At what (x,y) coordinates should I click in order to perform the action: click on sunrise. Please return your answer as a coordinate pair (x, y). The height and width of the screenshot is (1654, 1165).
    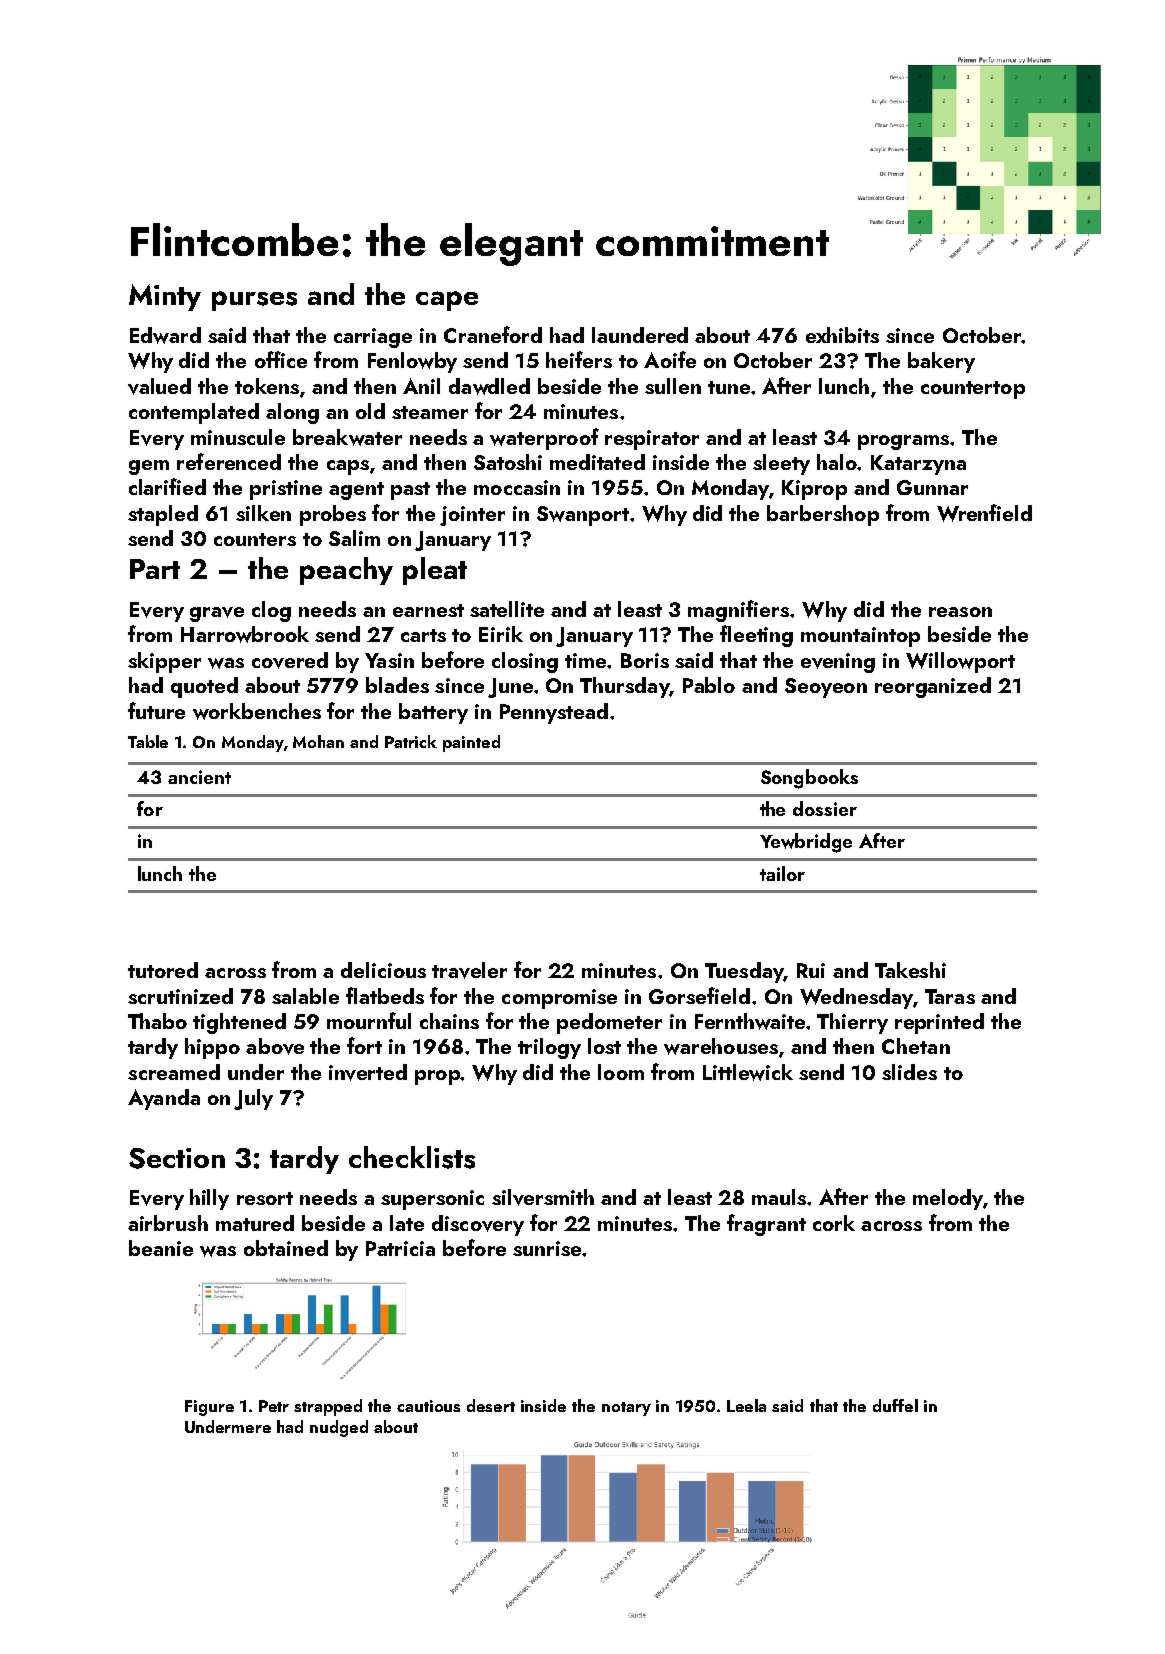
    Looking at the image, I should click on (547, 1248).
